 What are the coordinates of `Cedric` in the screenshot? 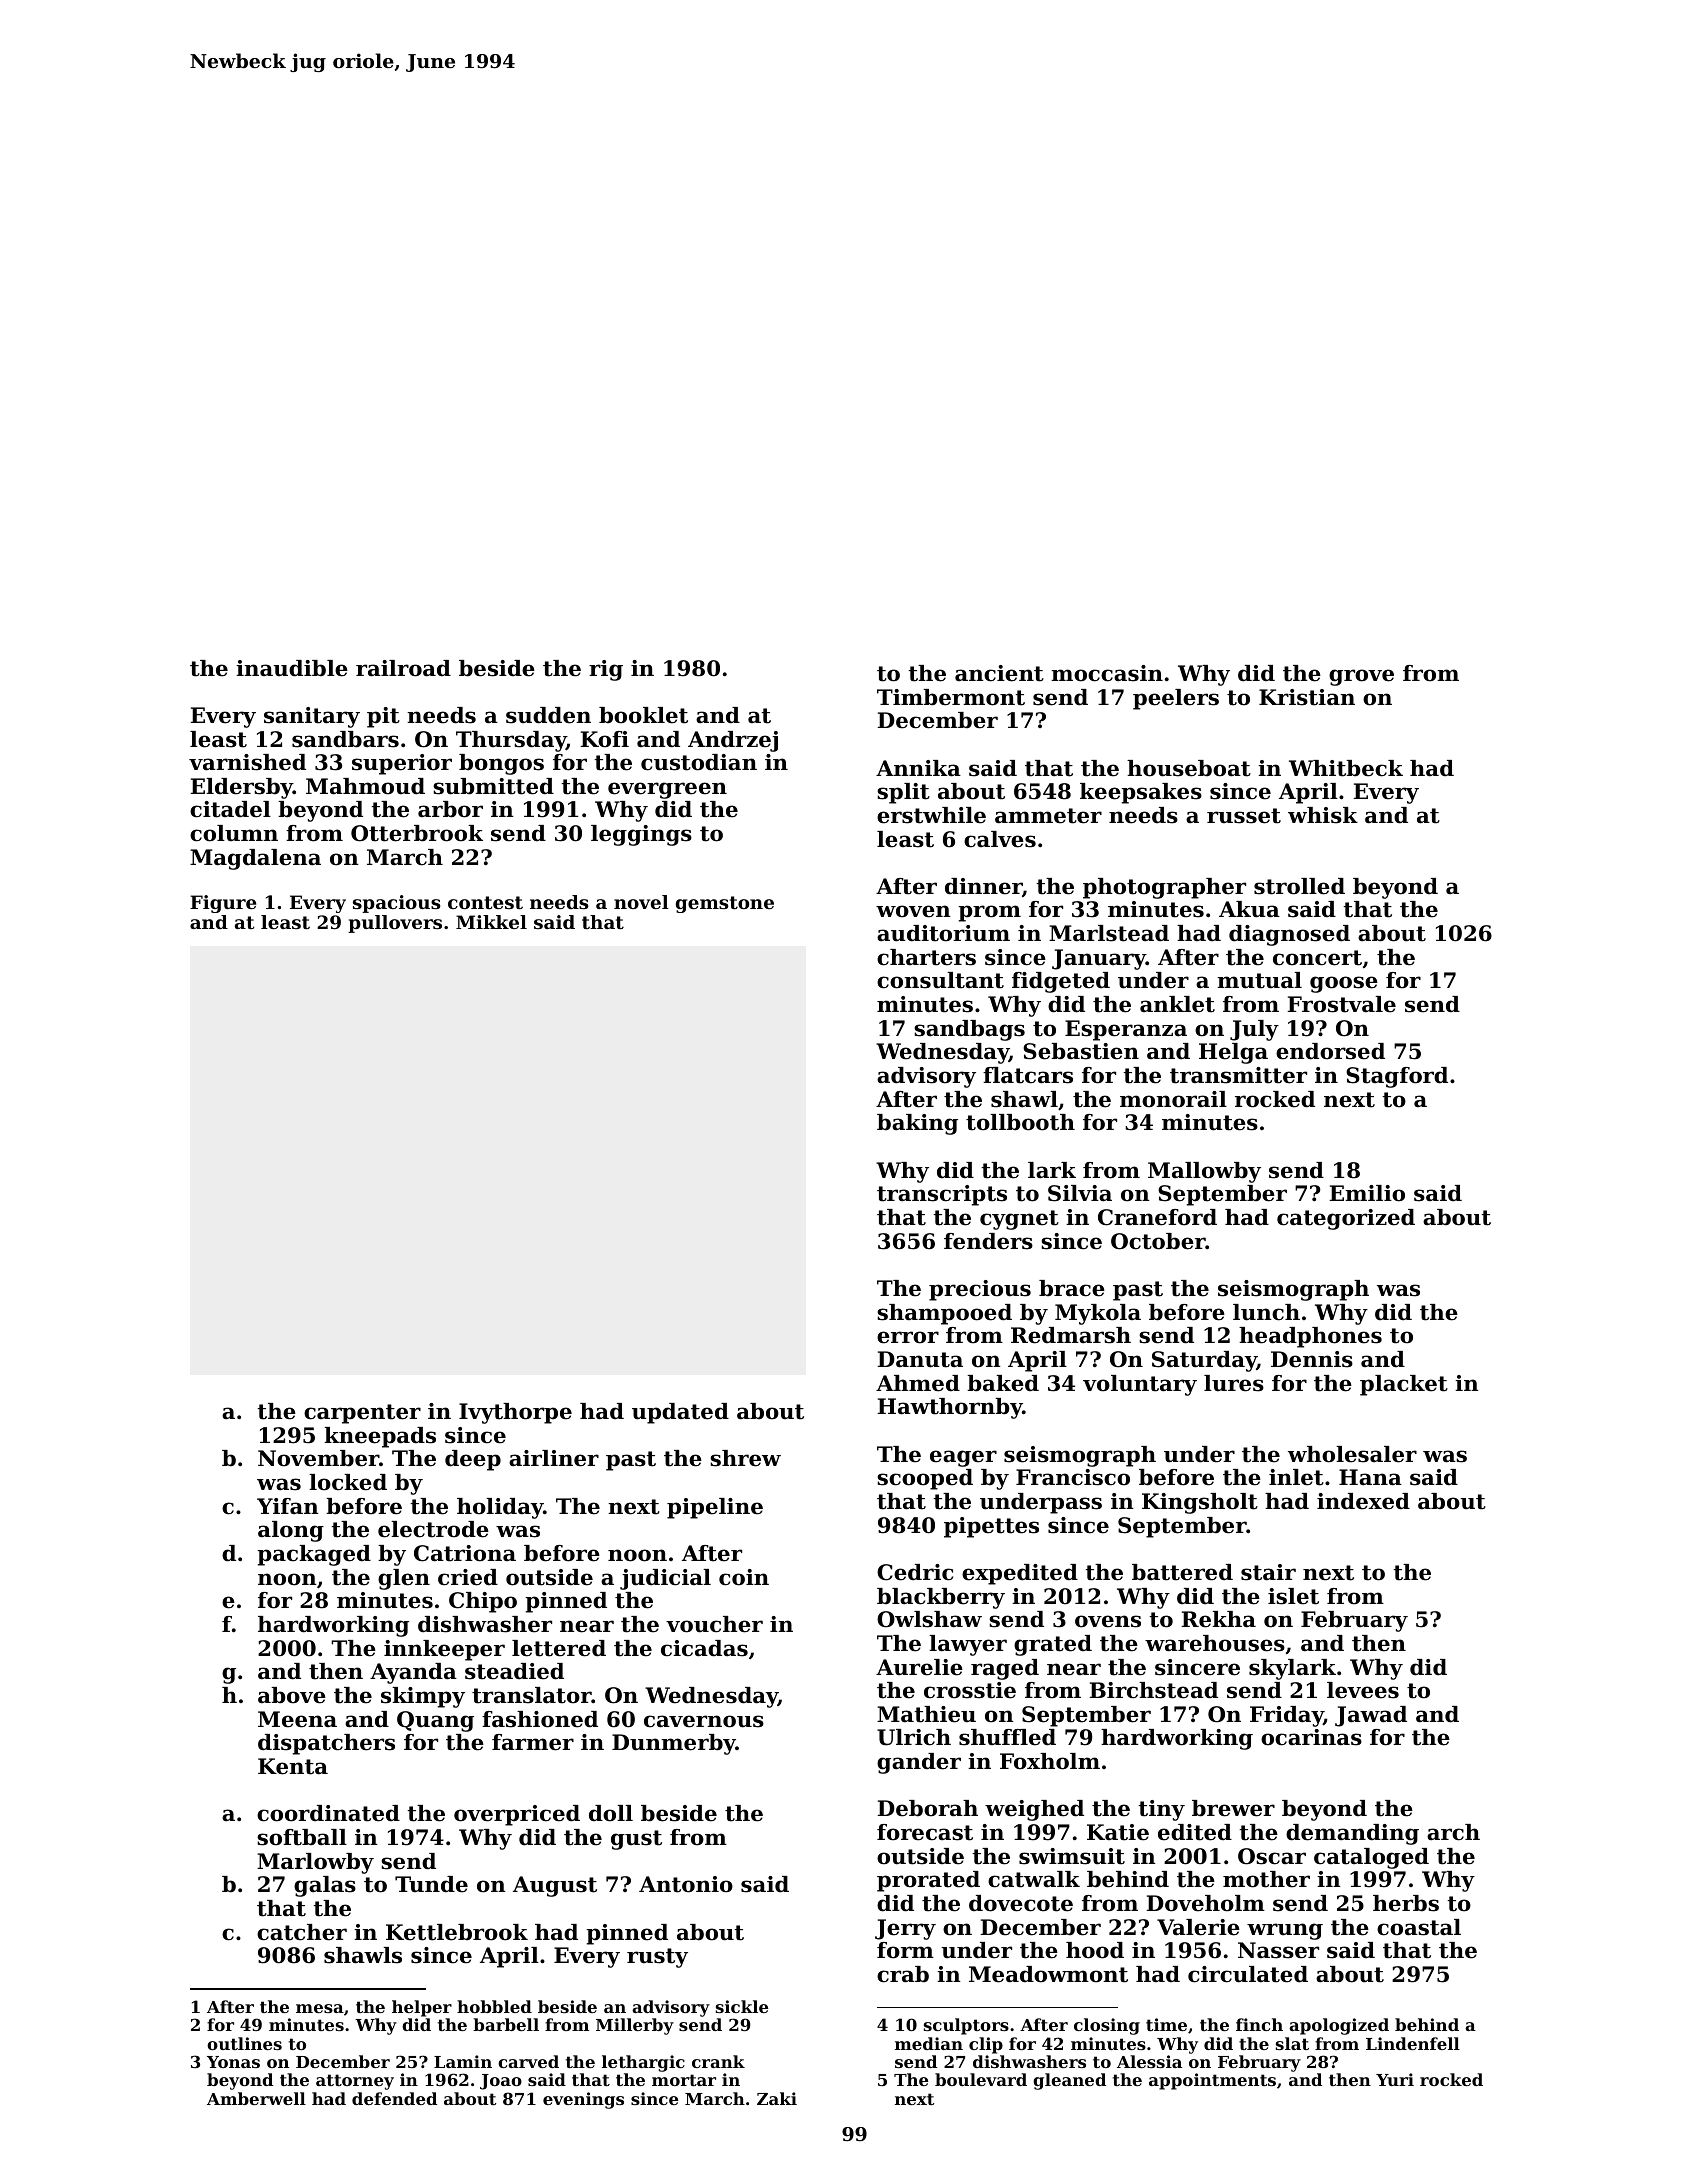 It's located at (915, 1572).
